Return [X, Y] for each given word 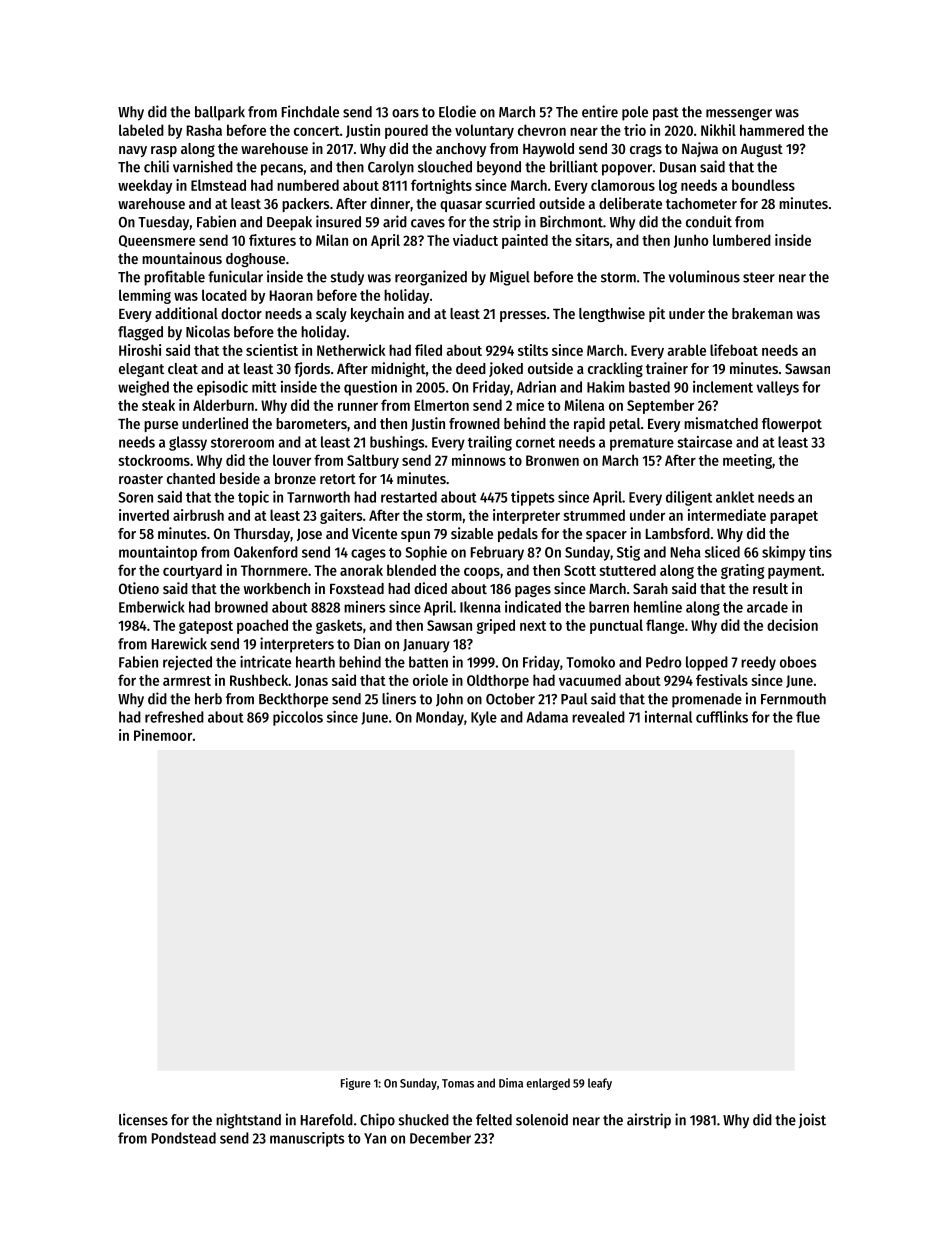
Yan [375, 1138]
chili [156, 166]
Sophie [426, 553]
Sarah [650, 588]
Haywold [548, 150]
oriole [430, 680]
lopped [707, 663]
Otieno [139, 588]
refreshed [174, 717]
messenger [739, 114]
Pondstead [184, 1138]
